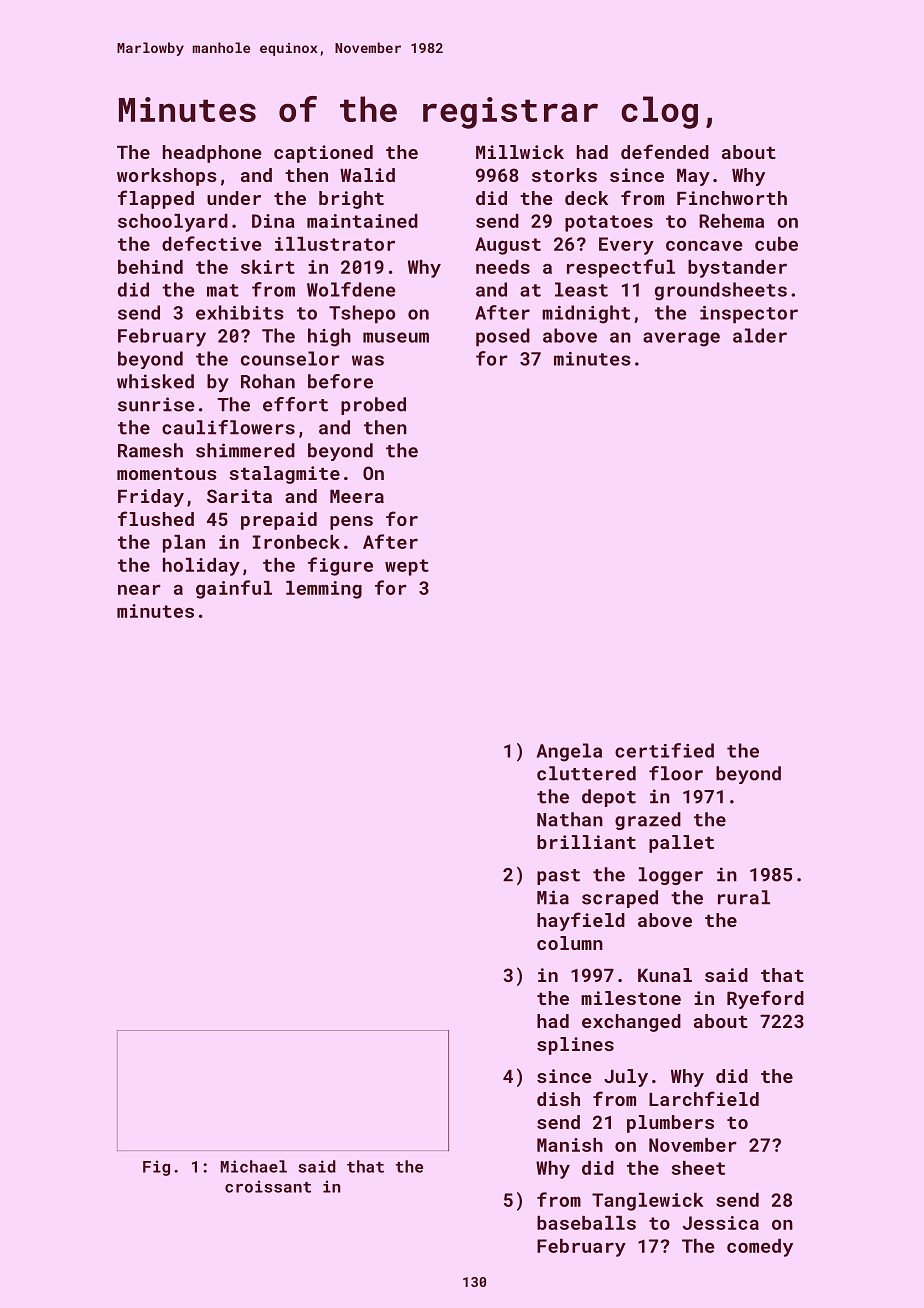 This document has height=1308, width=924. I want to click on near, so click(139, 590).
